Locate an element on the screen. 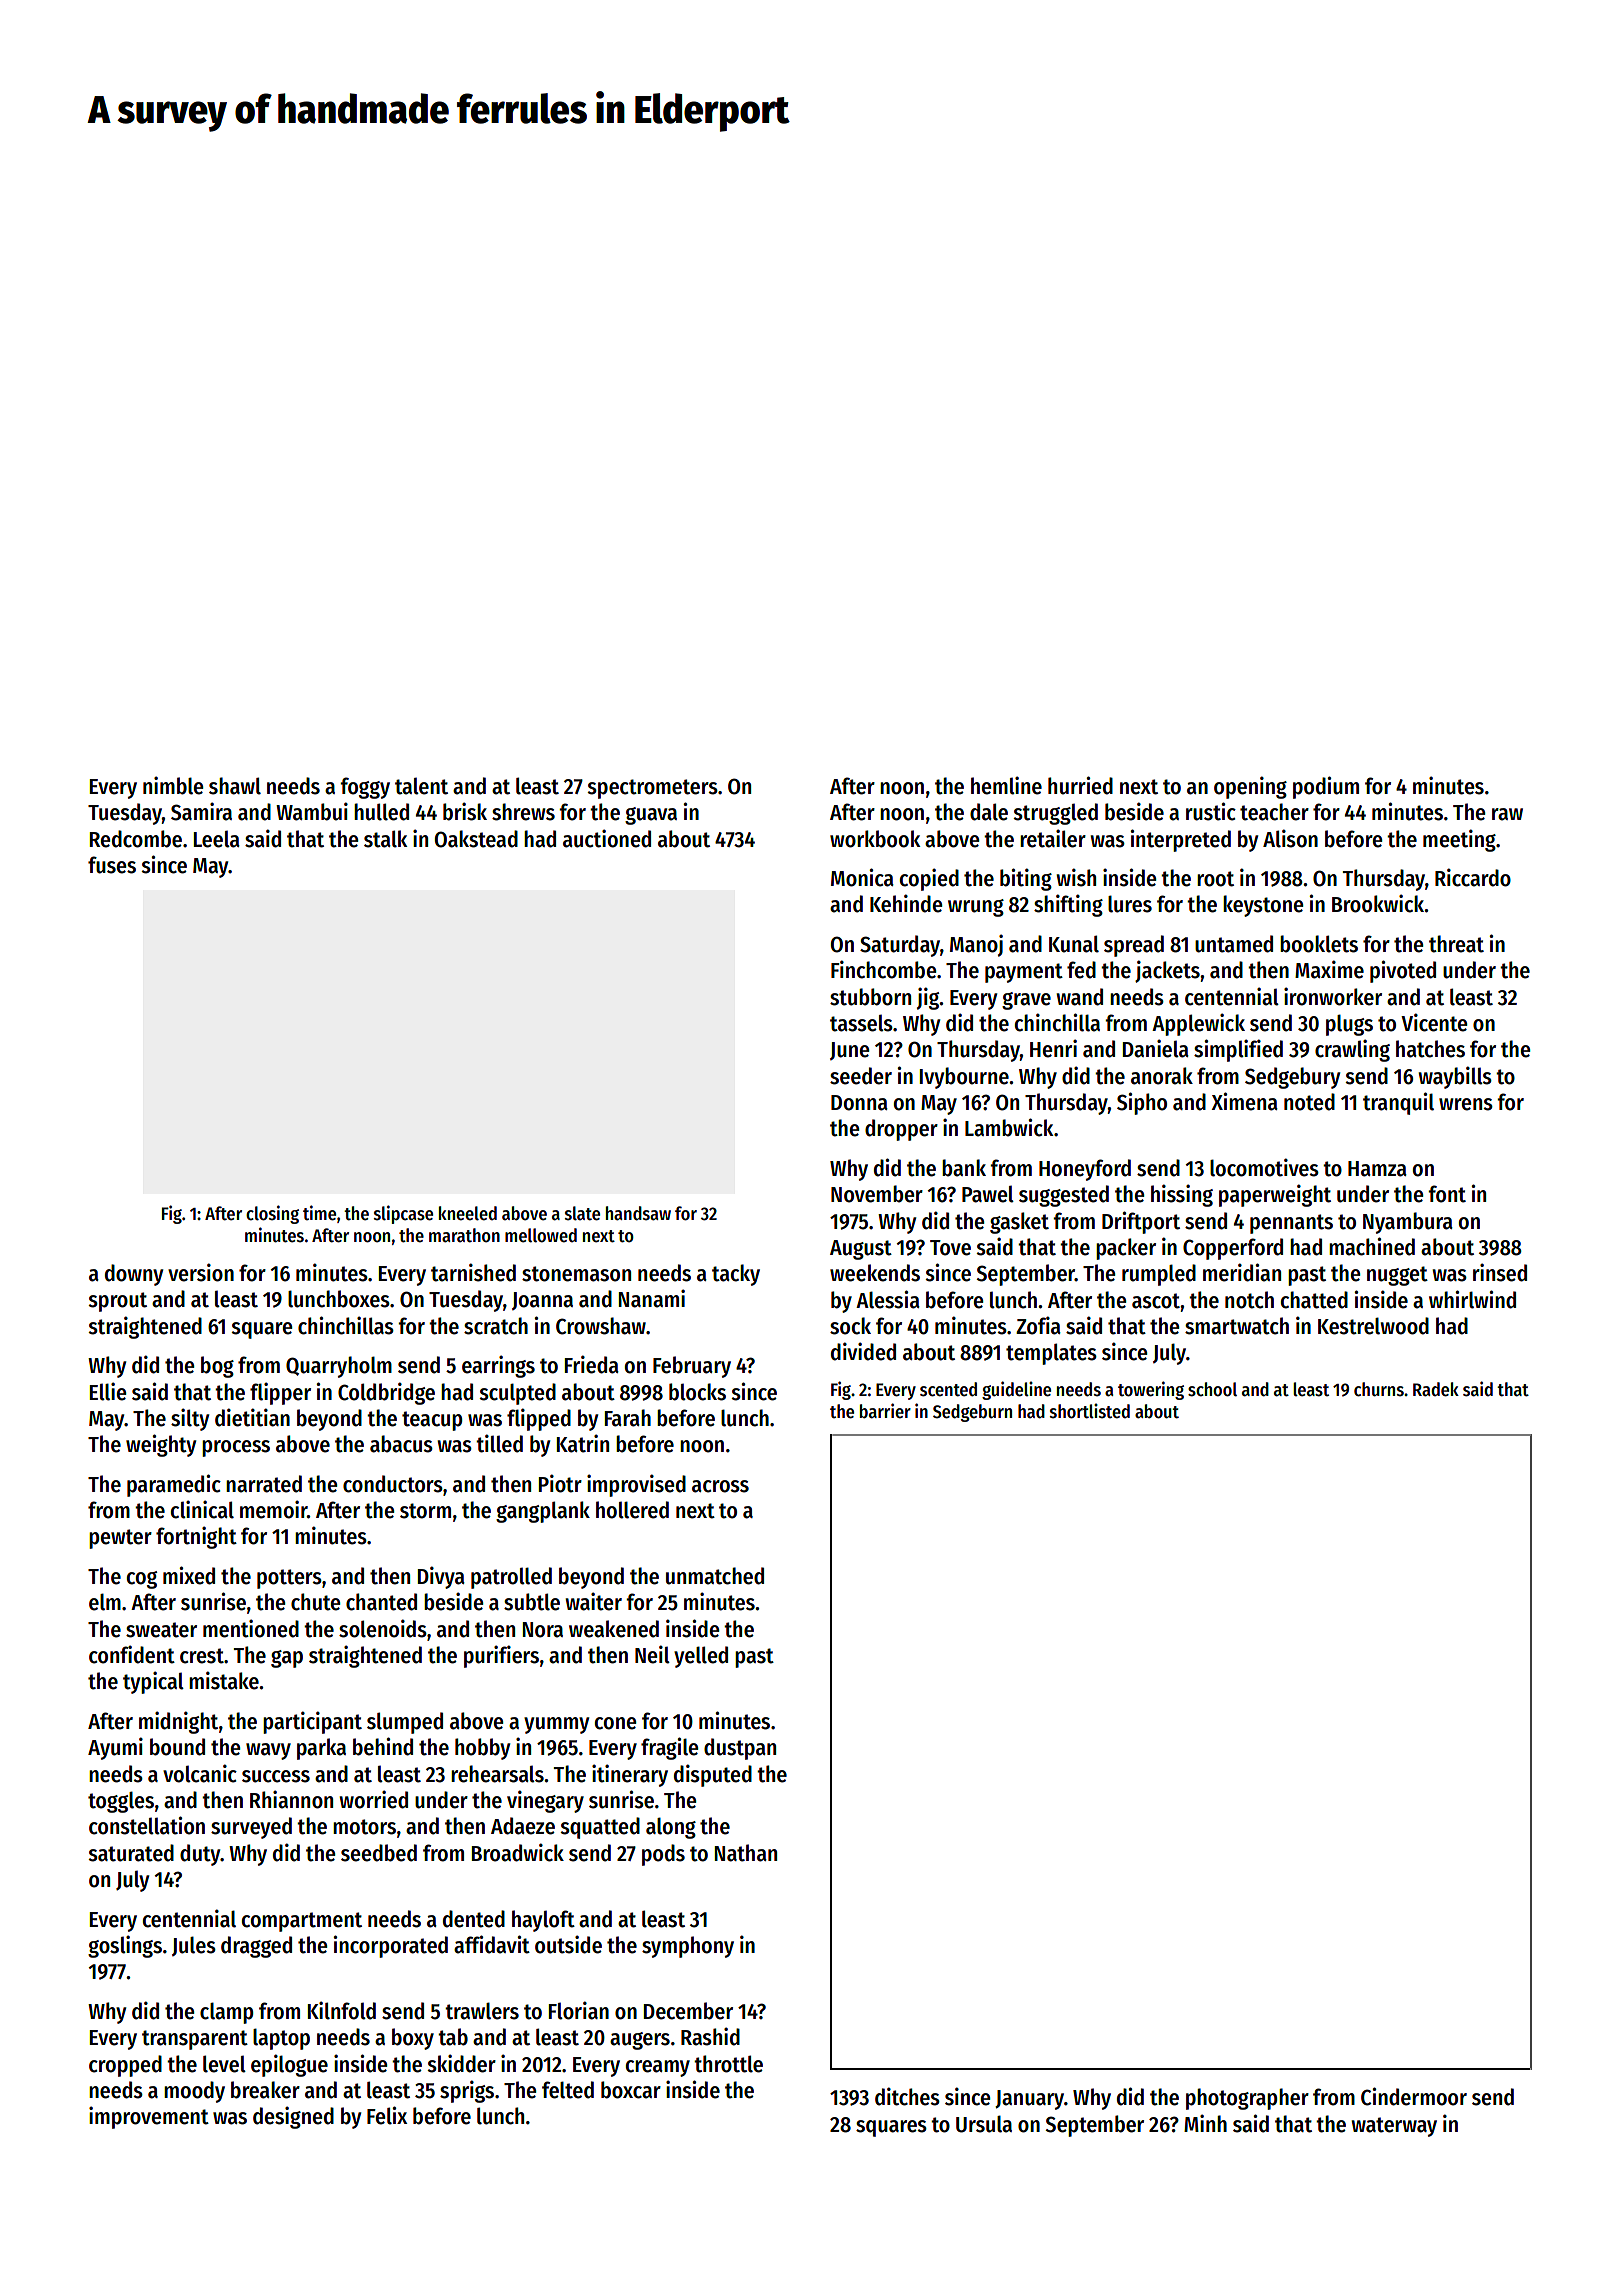 The image size is (1620, 2292). shawl is located at coordinates (235, 786).
